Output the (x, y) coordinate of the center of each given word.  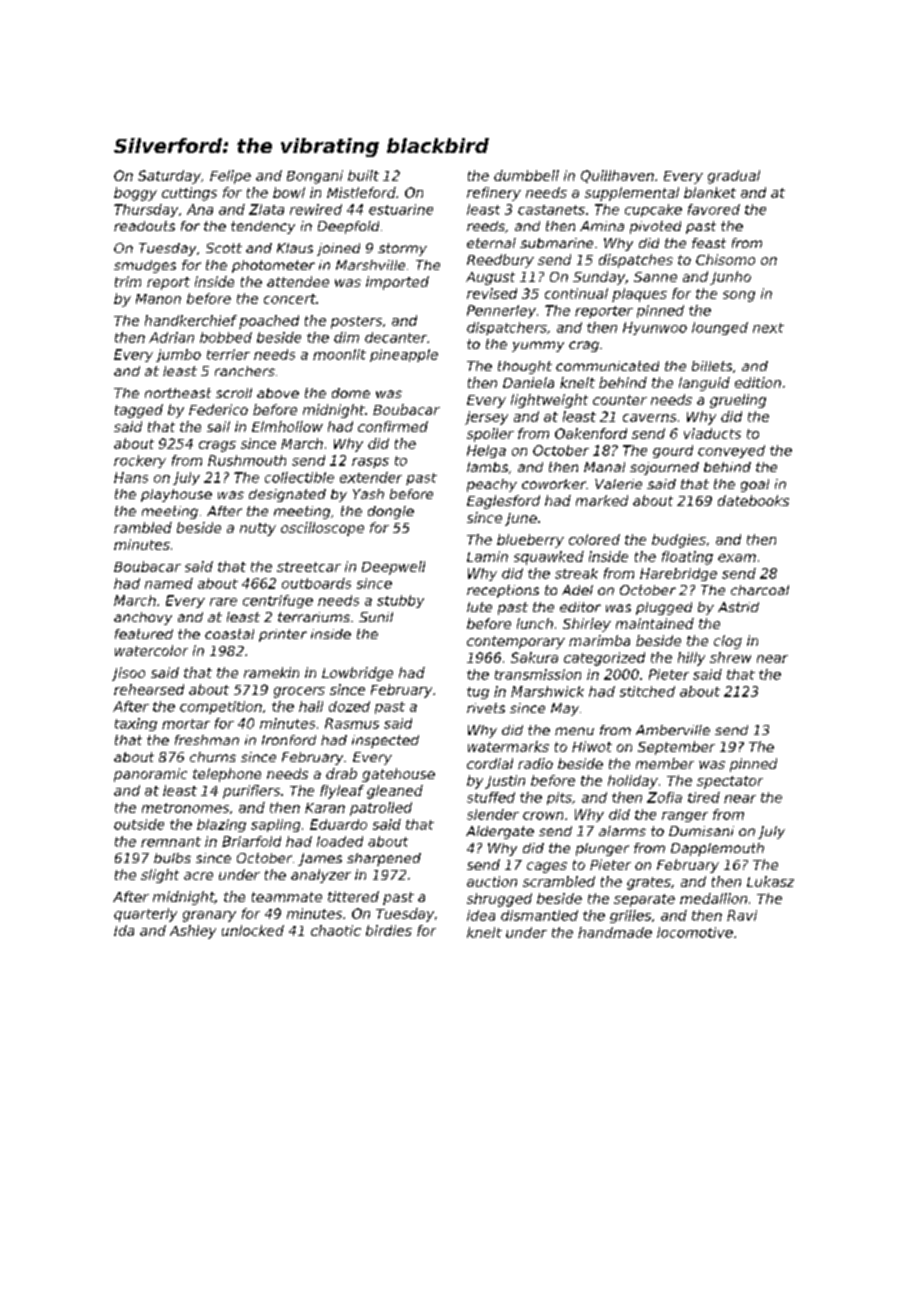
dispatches (636, 261)
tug (478, 693)
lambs (487, 467)
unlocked (253, 930)
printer (283, 635)
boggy (135, 194)
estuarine (401, 209)
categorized (604, 659)
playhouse (176, 495)
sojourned (664, 468)
